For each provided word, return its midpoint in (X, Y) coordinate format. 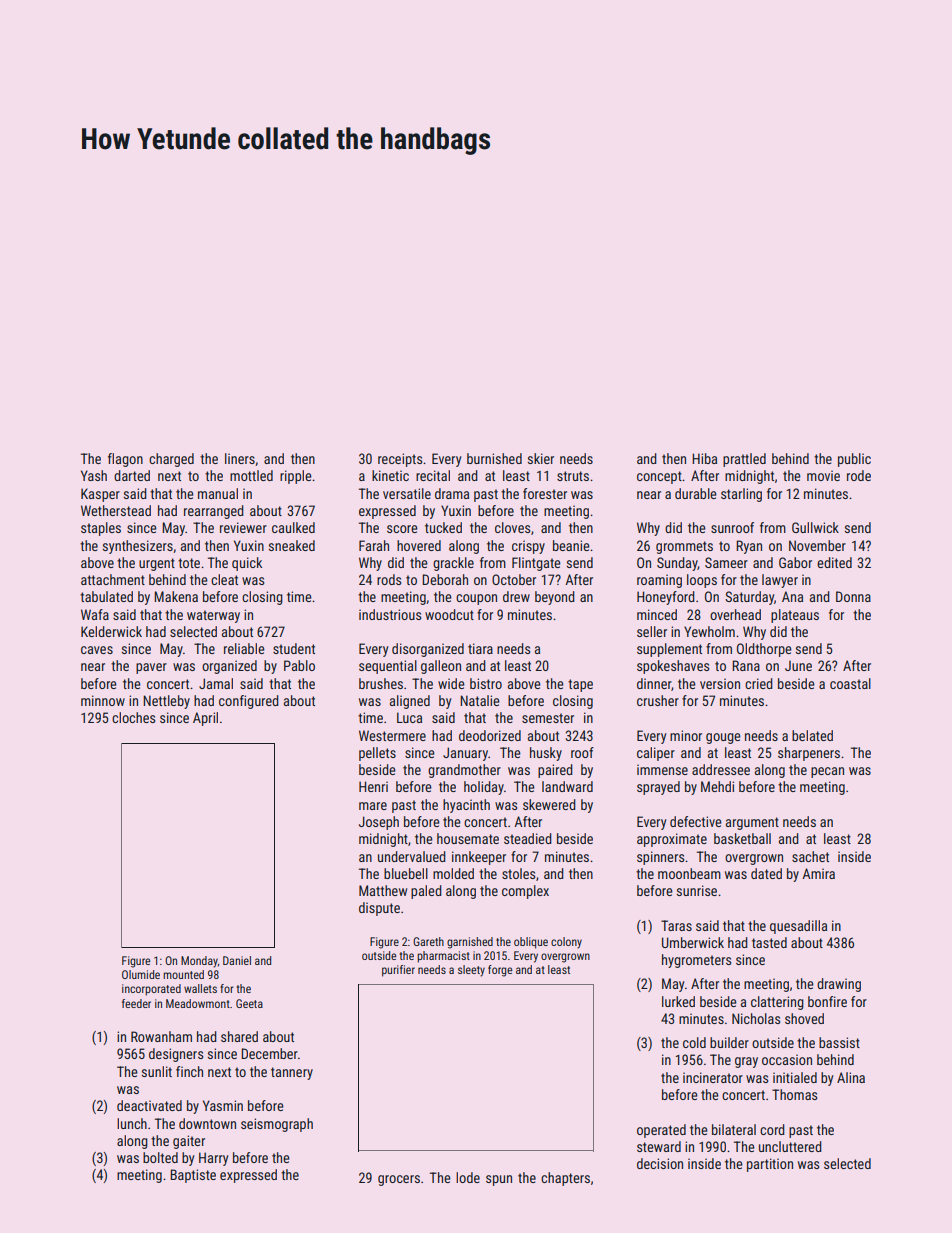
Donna (853, 596)
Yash (94, 475)
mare (373, 806)
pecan (827, 772)
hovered (419, 545)
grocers (399, 1180)
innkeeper (479, 858)
